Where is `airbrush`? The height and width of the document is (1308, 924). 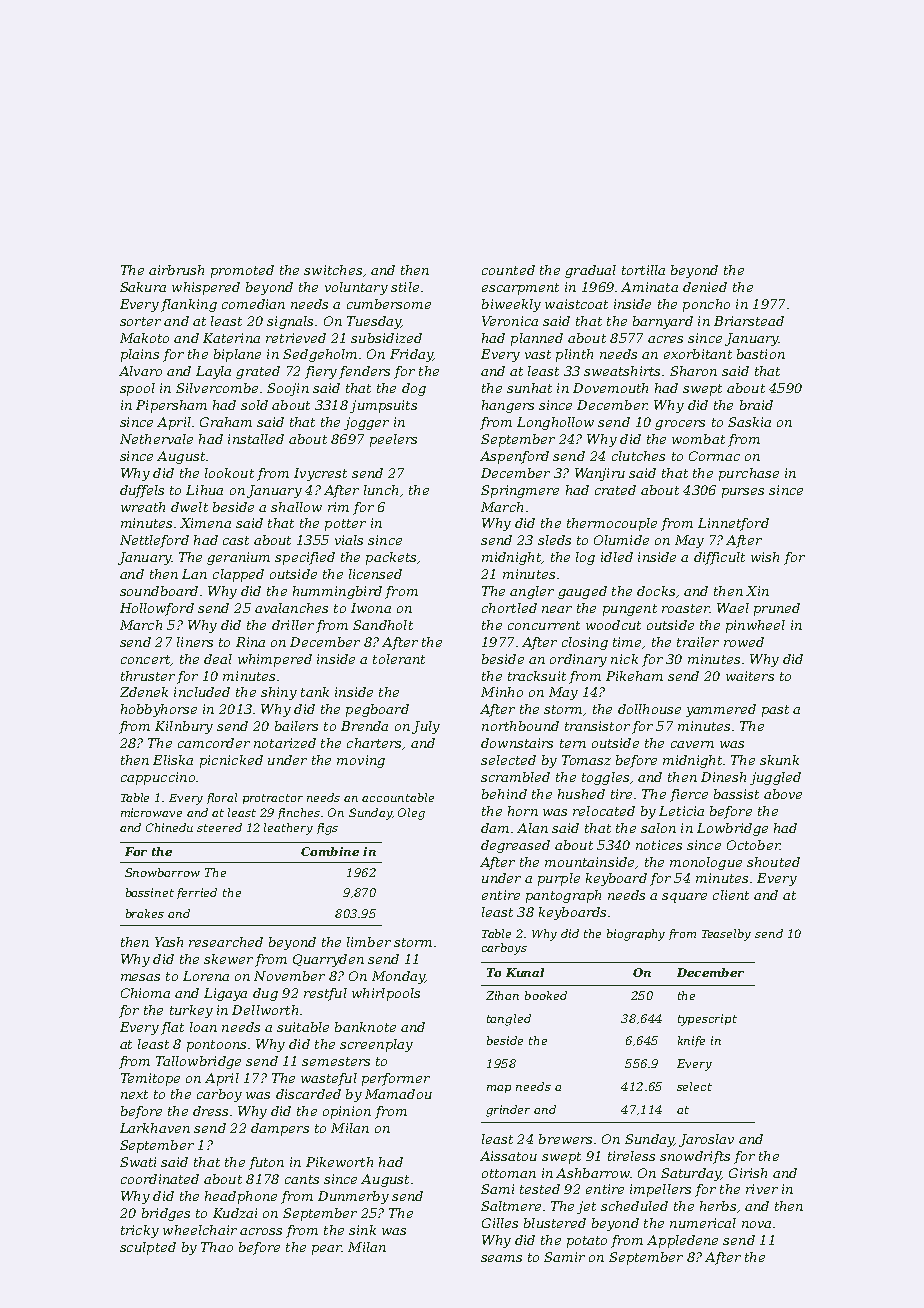 airbrush is located at coordinates (176, 270).
